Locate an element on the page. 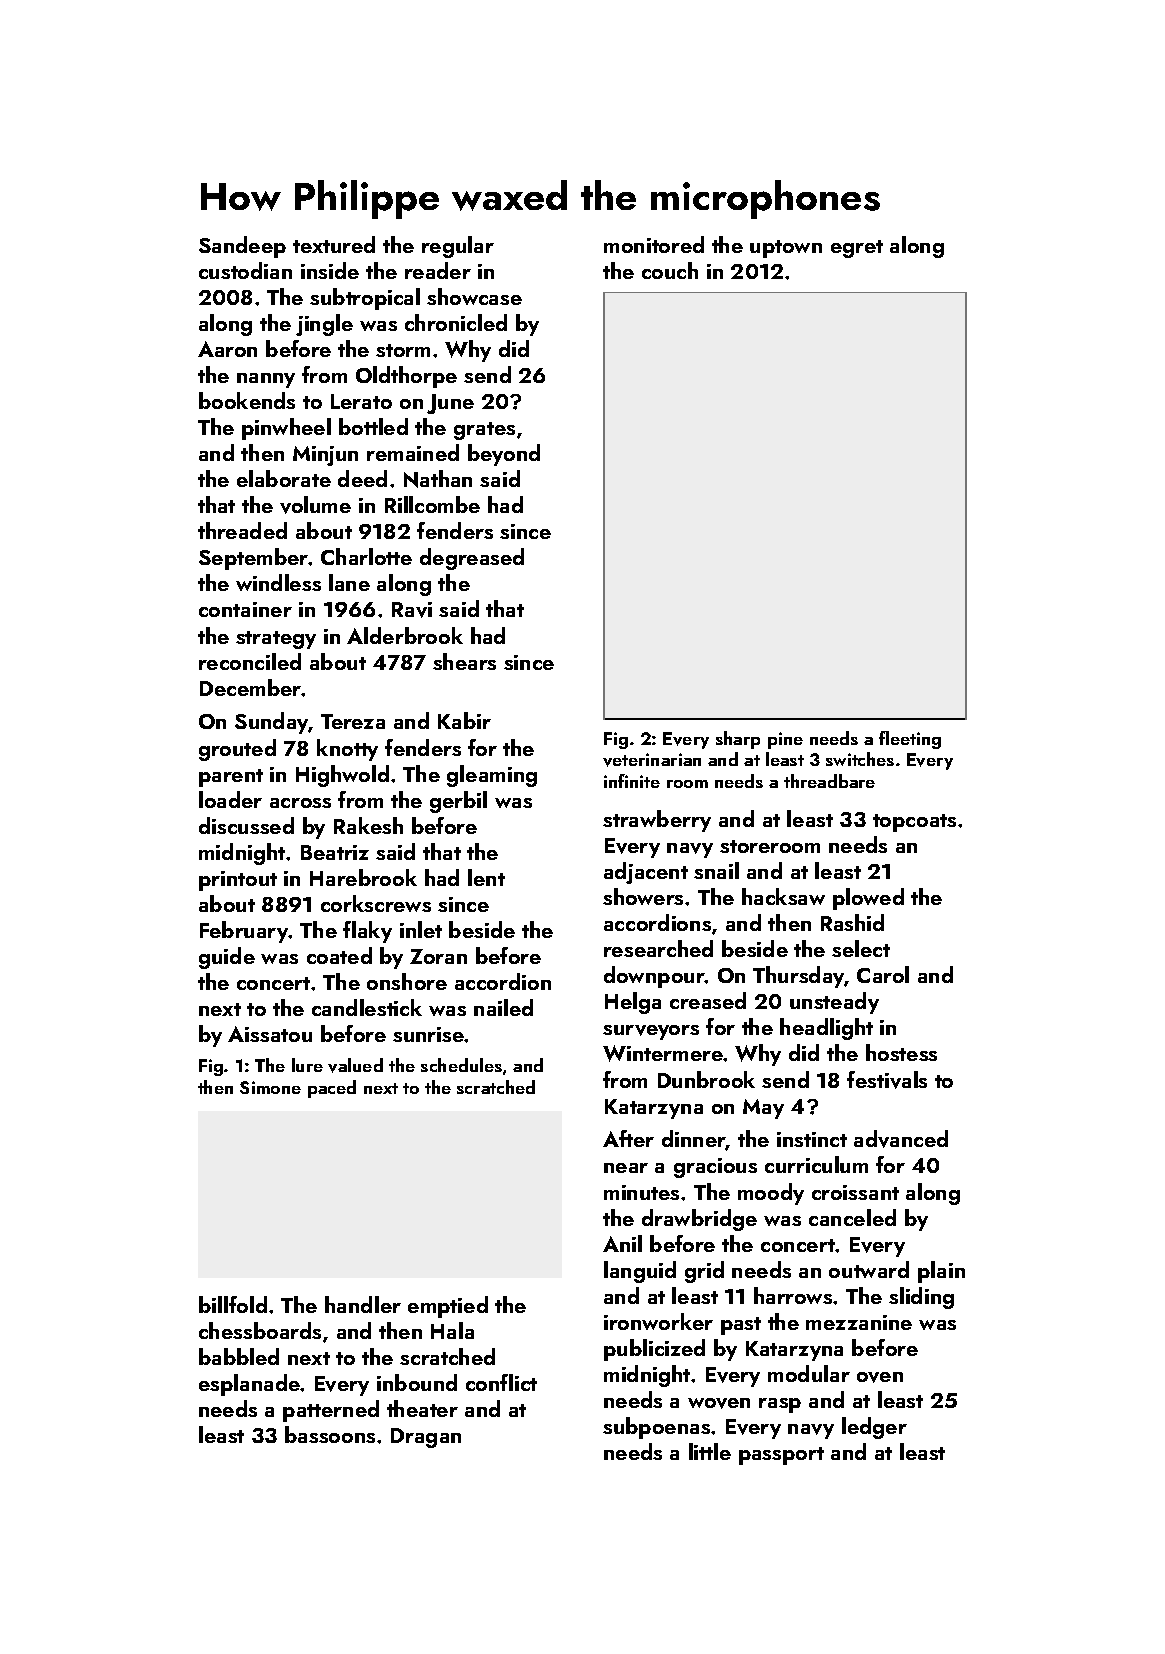 The height and width of the image is (1654, 1165). shears is located at coordinates (464, 661).
